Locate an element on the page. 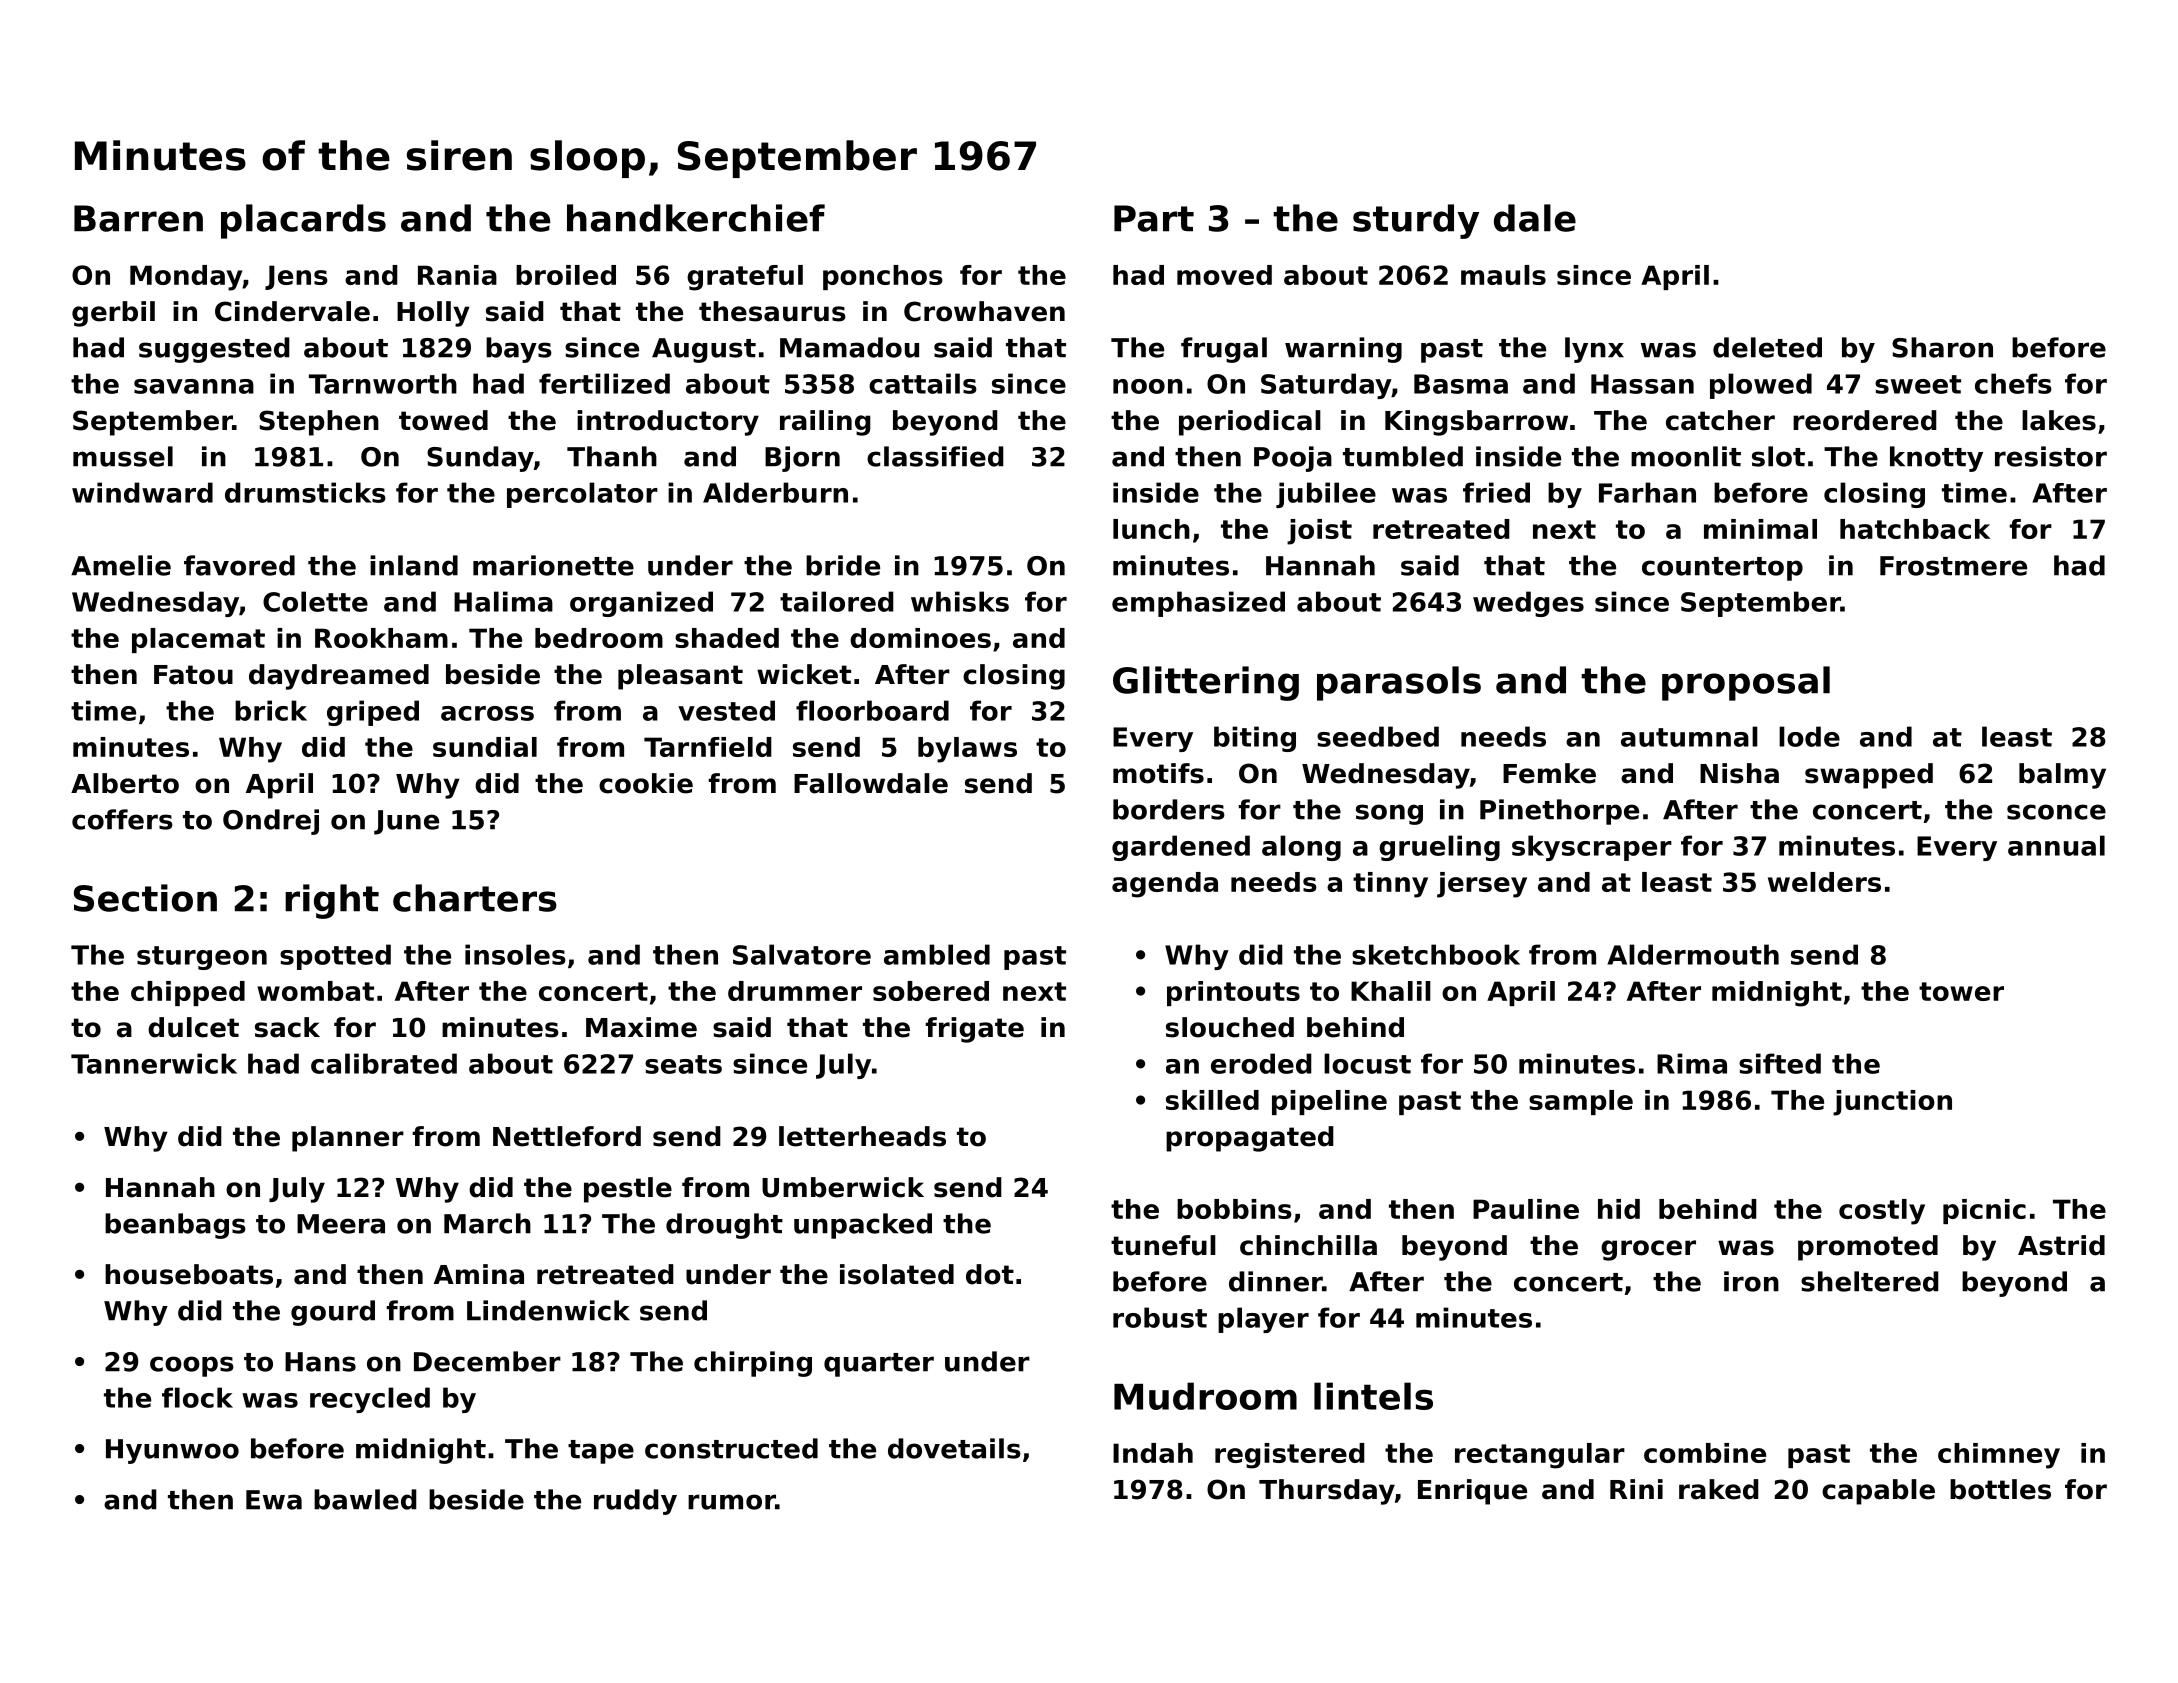 Image resolution: width=2178 pixels, height=1683 pixels. raked is located at coordinates (1719, 1489).
